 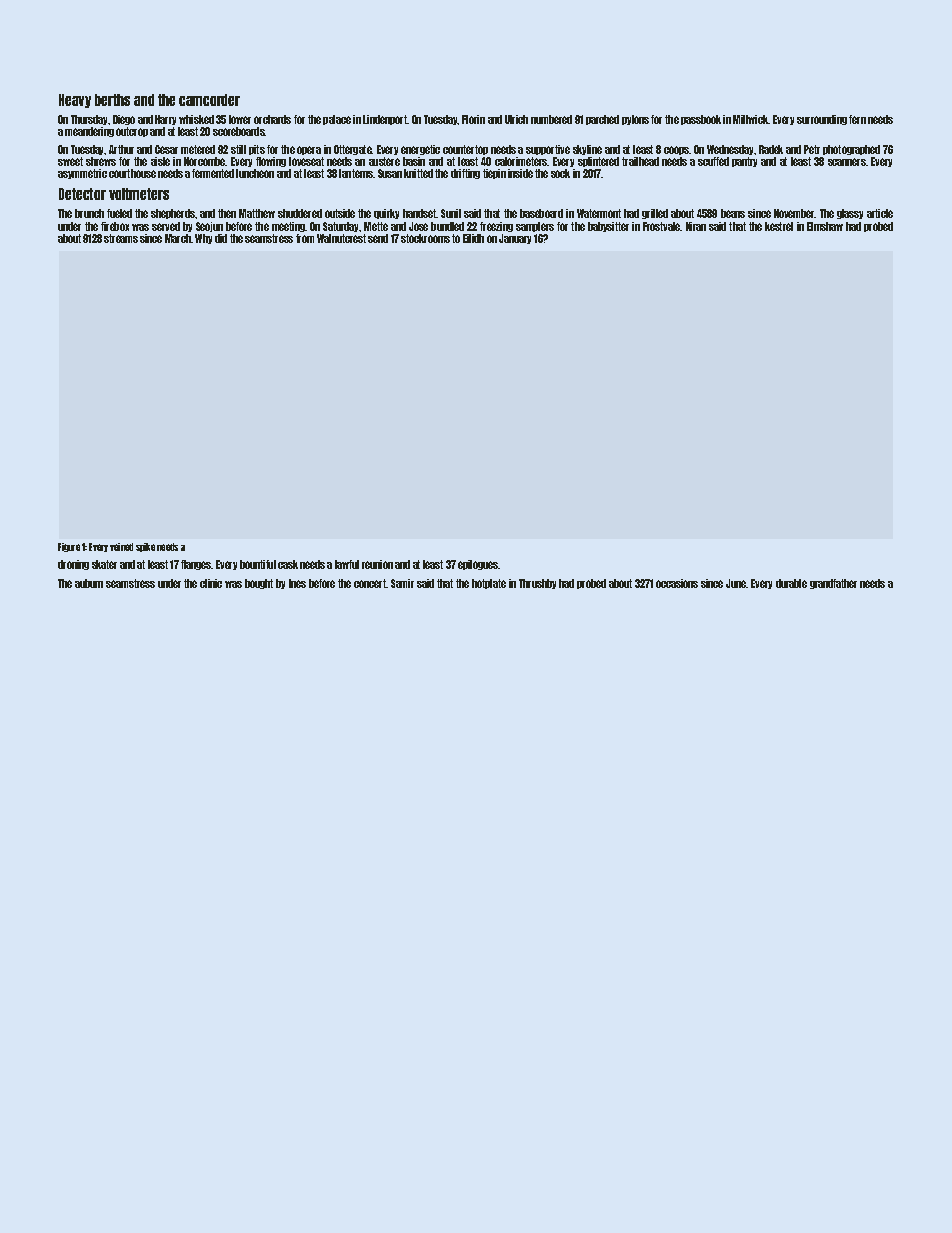 What do you see at coordinates (696, 226) in the screenshot?
I see `Kiran` at bounding box center [696, 226].
